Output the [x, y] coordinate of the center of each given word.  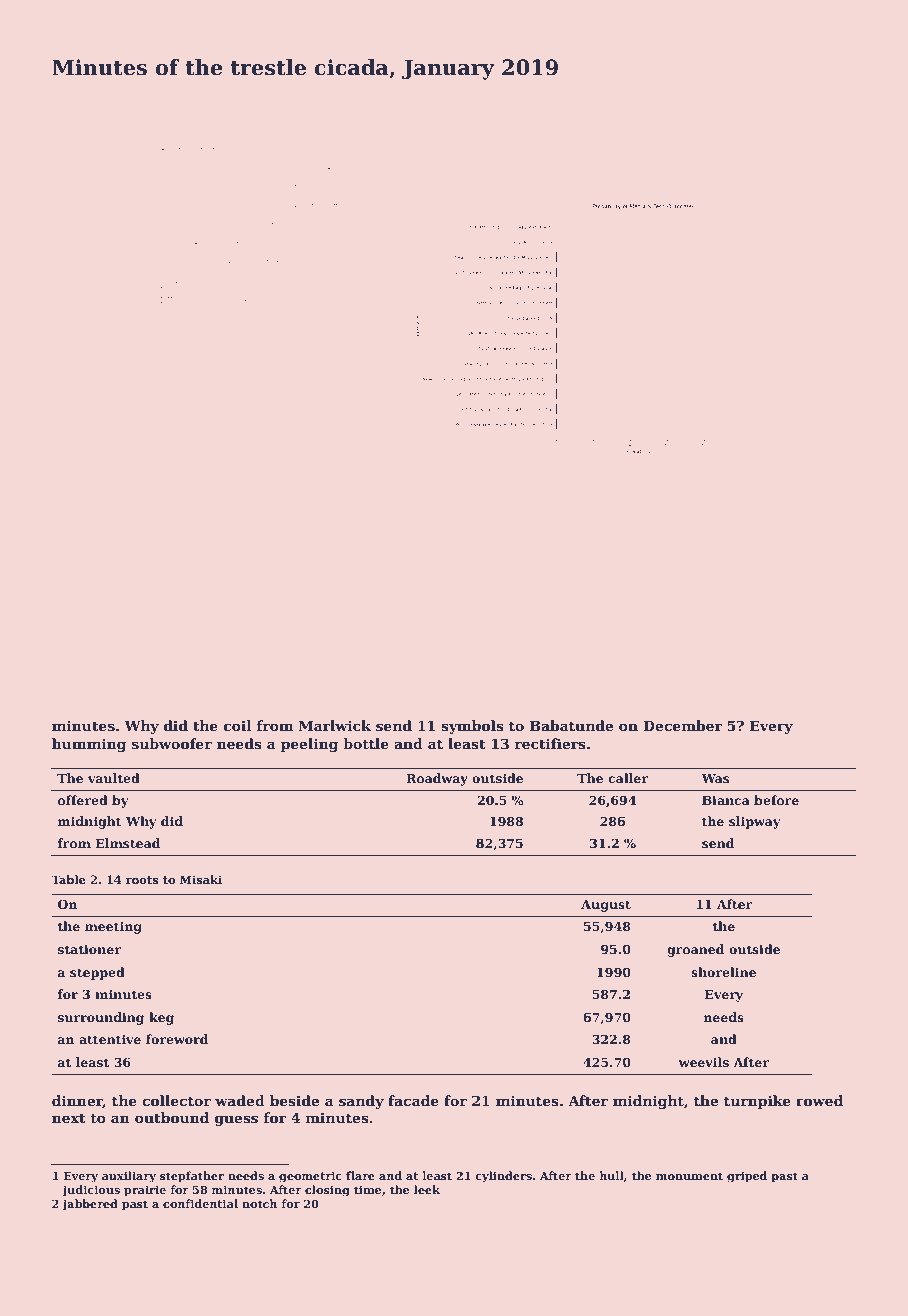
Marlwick [335, 725]
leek [427, 1189]
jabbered [90, 1205]
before [776, 800]
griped [747, 1177]
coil [238, 725]
